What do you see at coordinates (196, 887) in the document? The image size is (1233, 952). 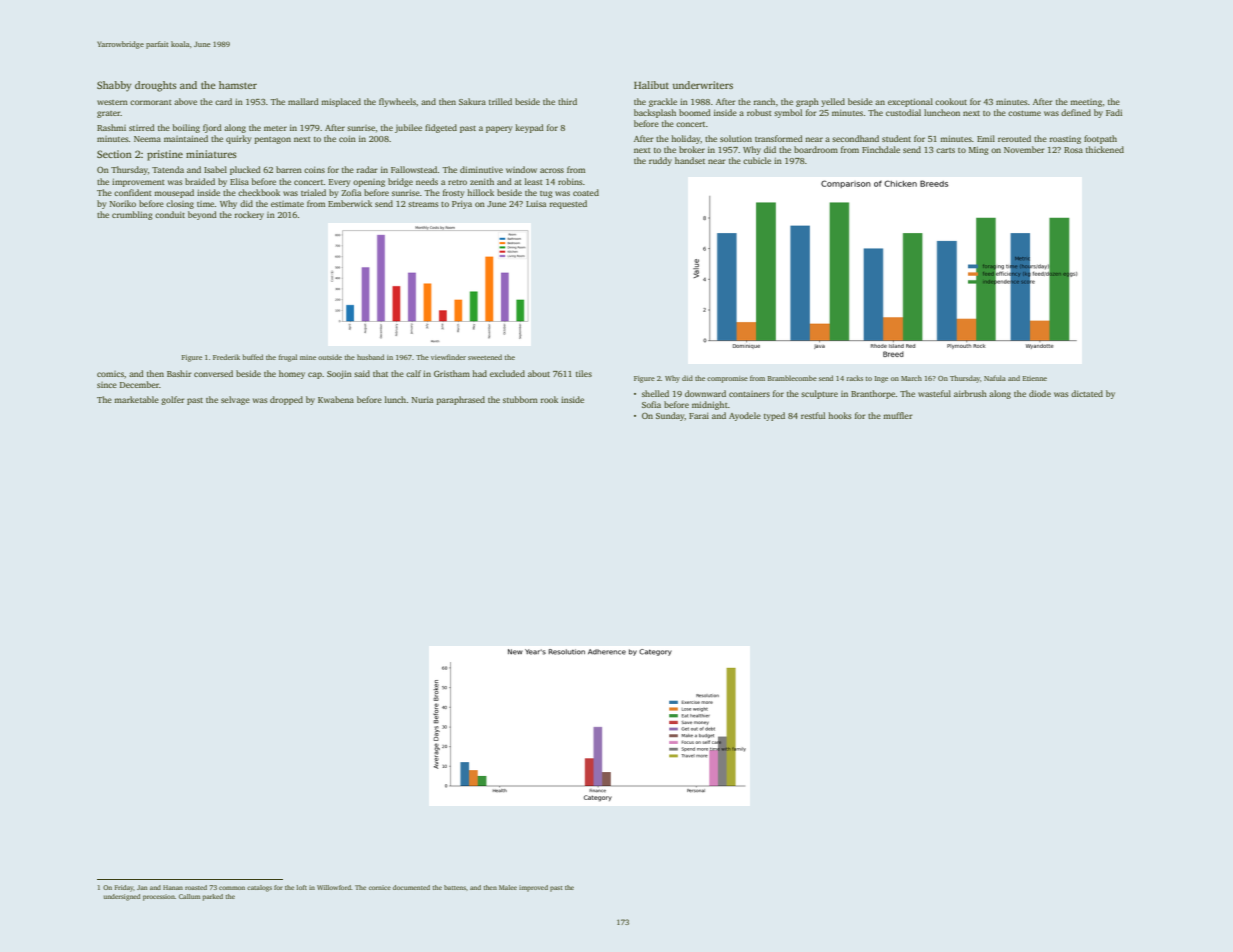 I see `roasted` at bounding box center [196, 887].
